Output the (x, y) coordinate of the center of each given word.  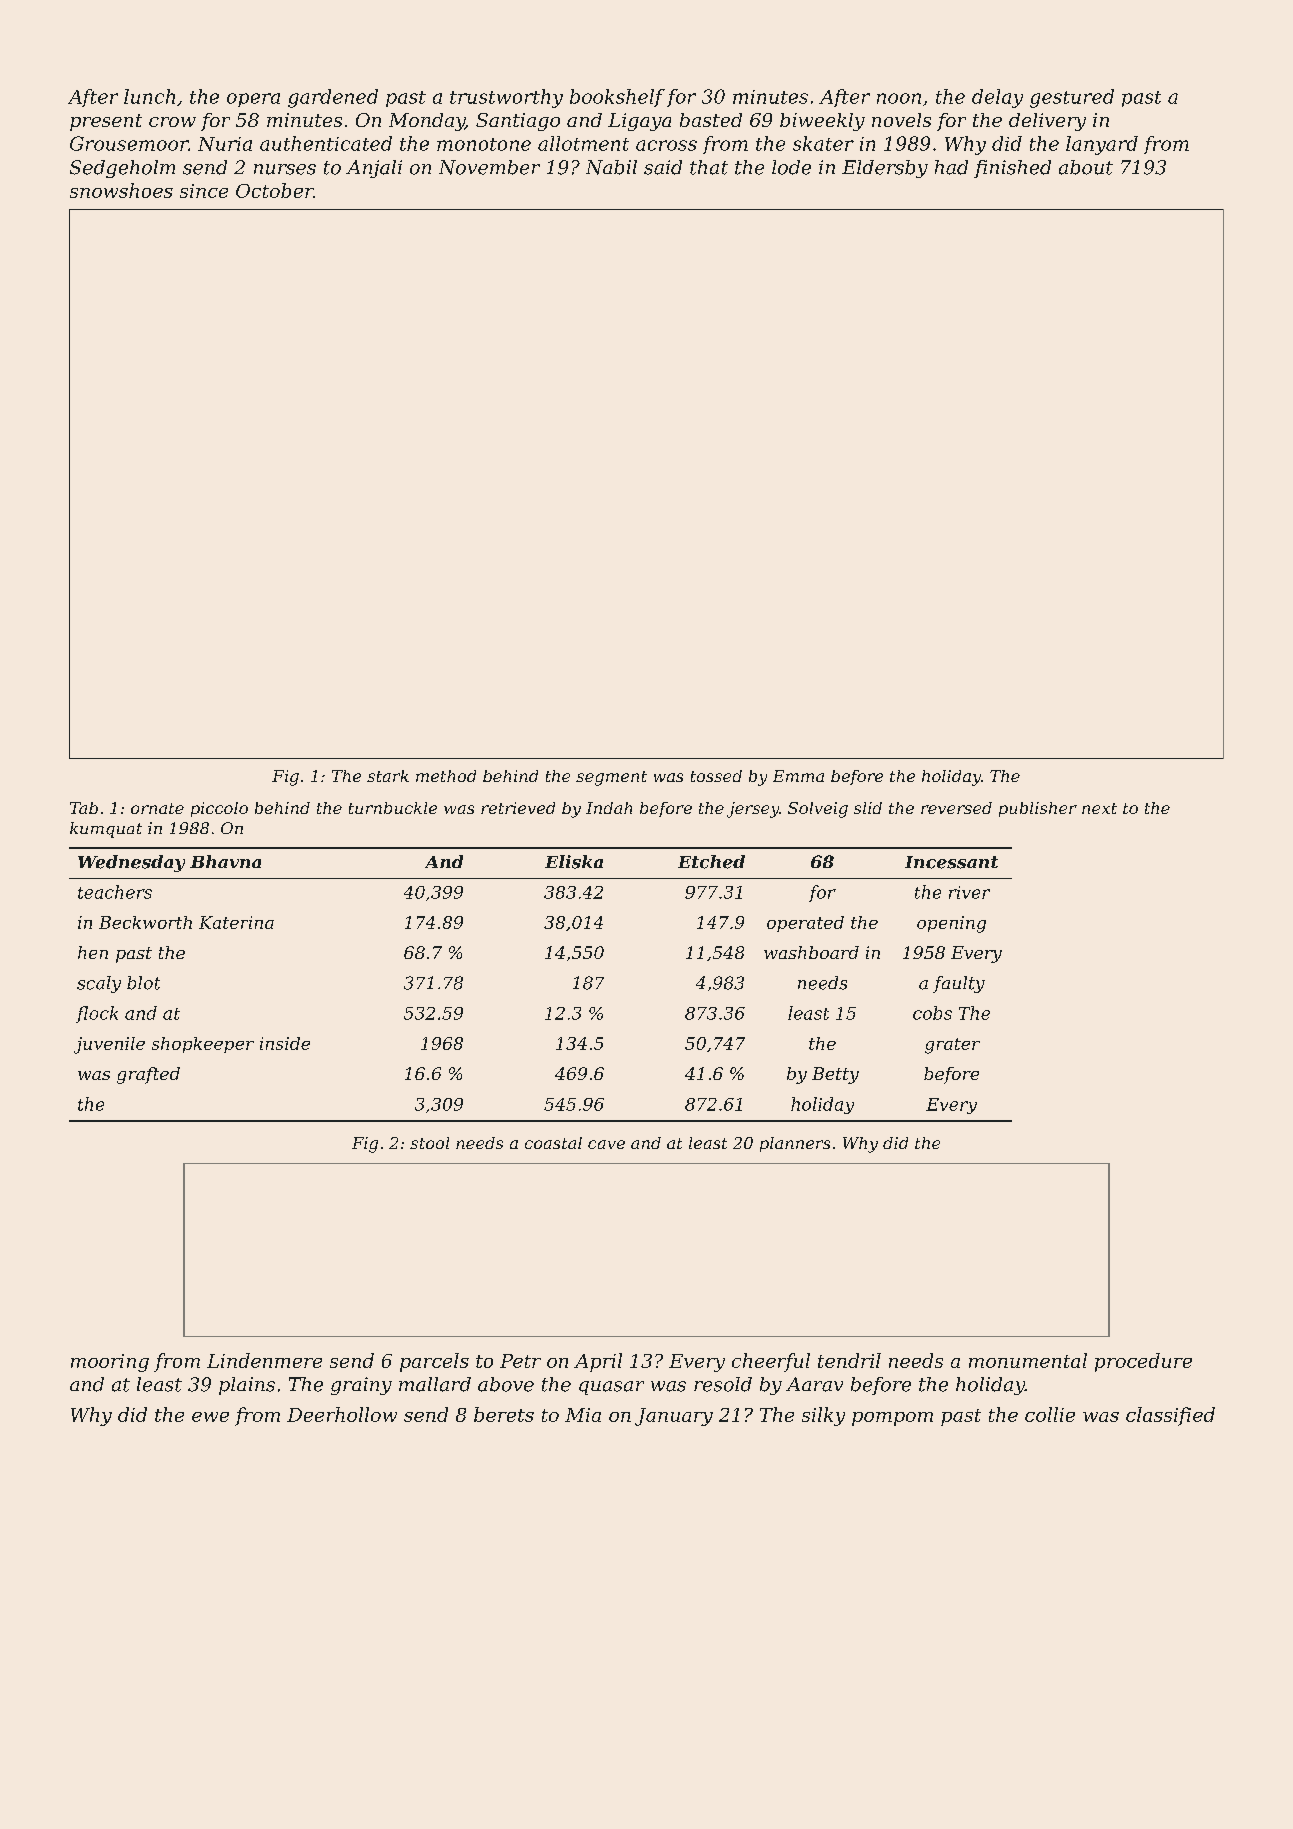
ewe (210, 1417)
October (274, 190)
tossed (716, 776)
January (674, 1417)
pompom (892, 1419)
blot (143, 983)
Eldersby (885, 169)
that (709, 167)
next (1099, 808)
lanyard (1102, 145)
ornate (157, 808)
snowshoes (121, 190)
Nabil (611, 167)
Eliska (574, 862)
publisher (1038, 809)
